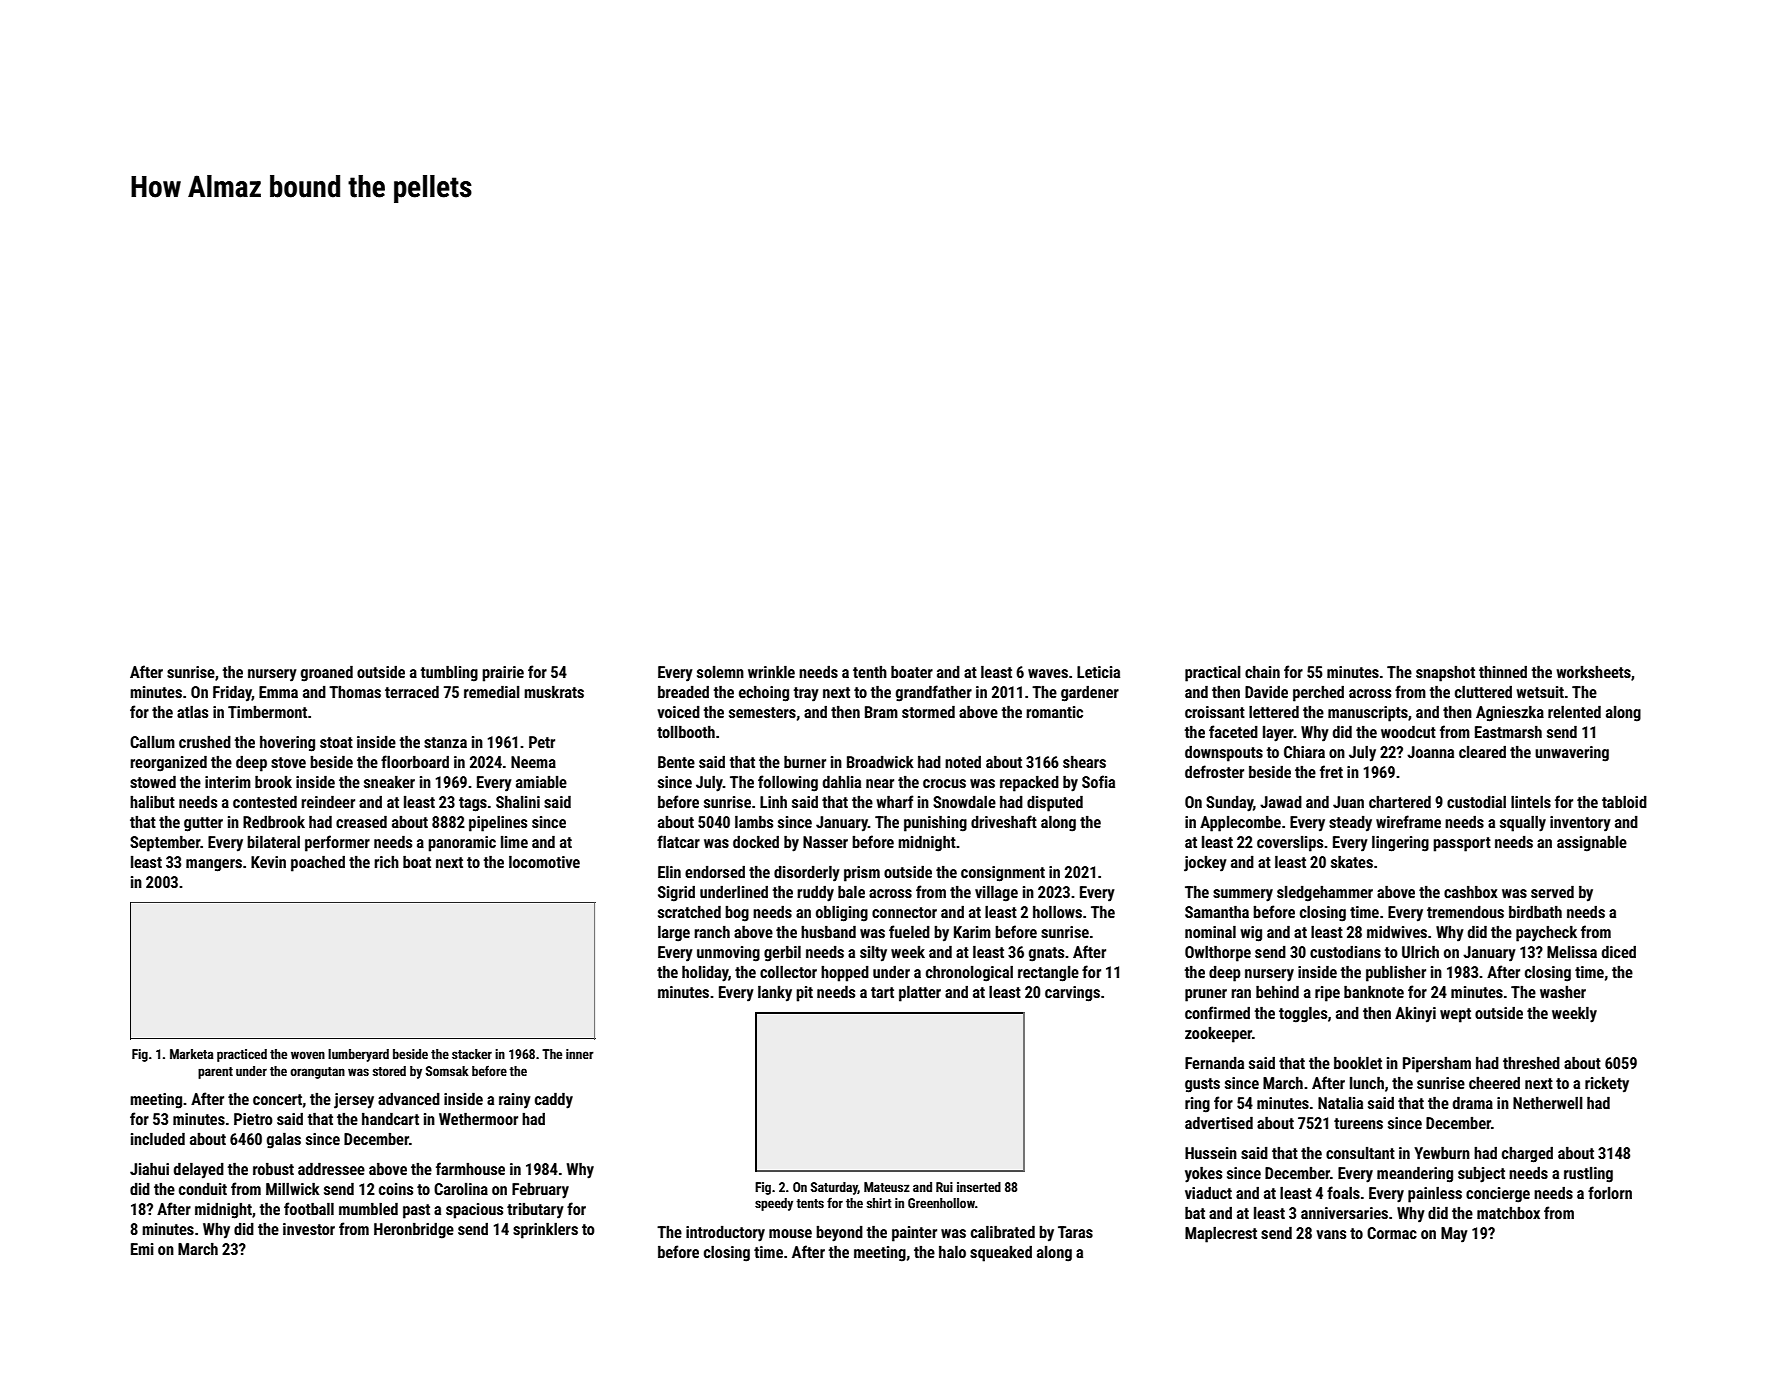 This screenshot has height=1375, width=1780. Describe the element at coordinates (1510, 714) in the screenshot. I see `Agnieszka` at that location.
